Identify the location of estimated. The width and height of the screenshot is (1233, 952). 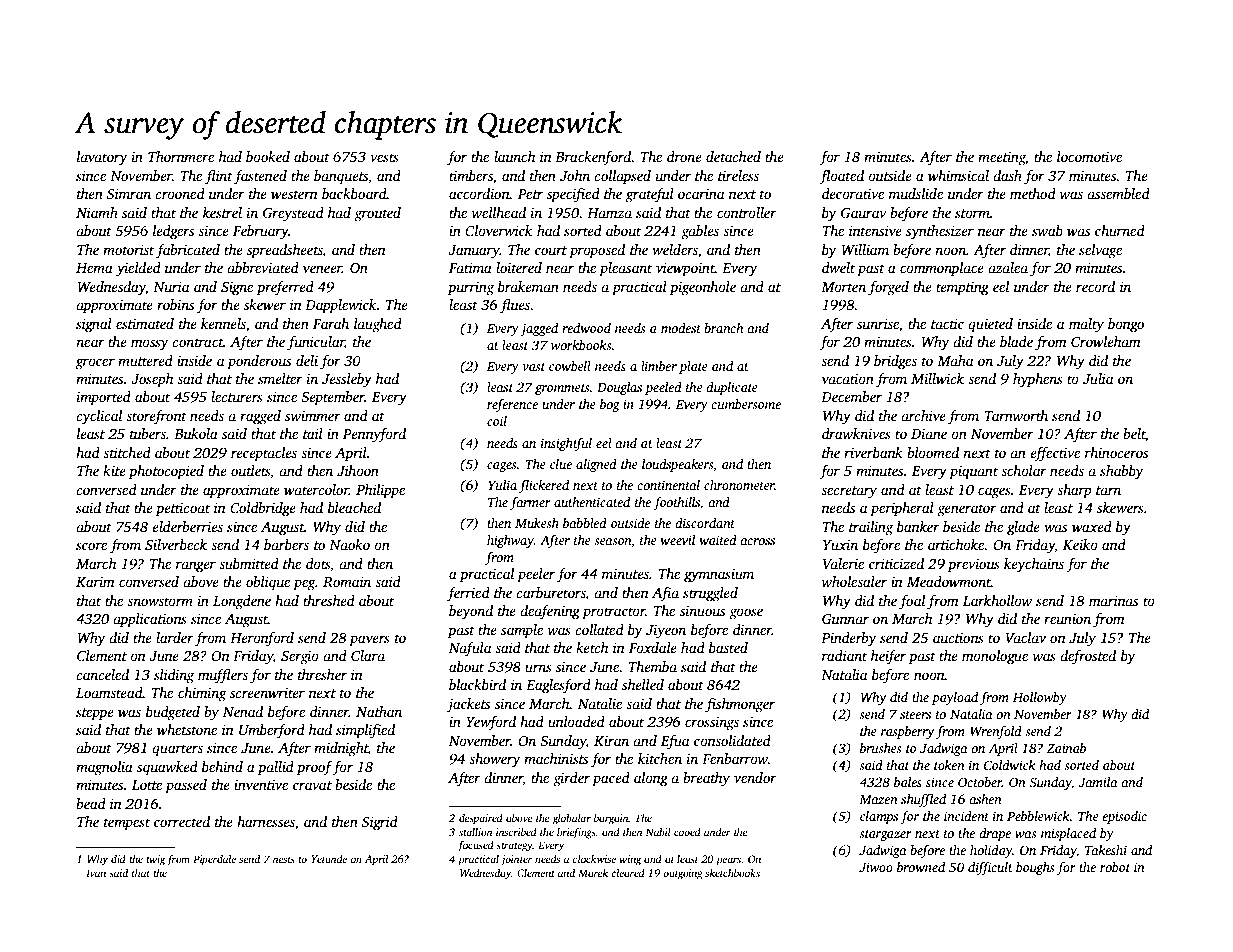
(145, 323).
